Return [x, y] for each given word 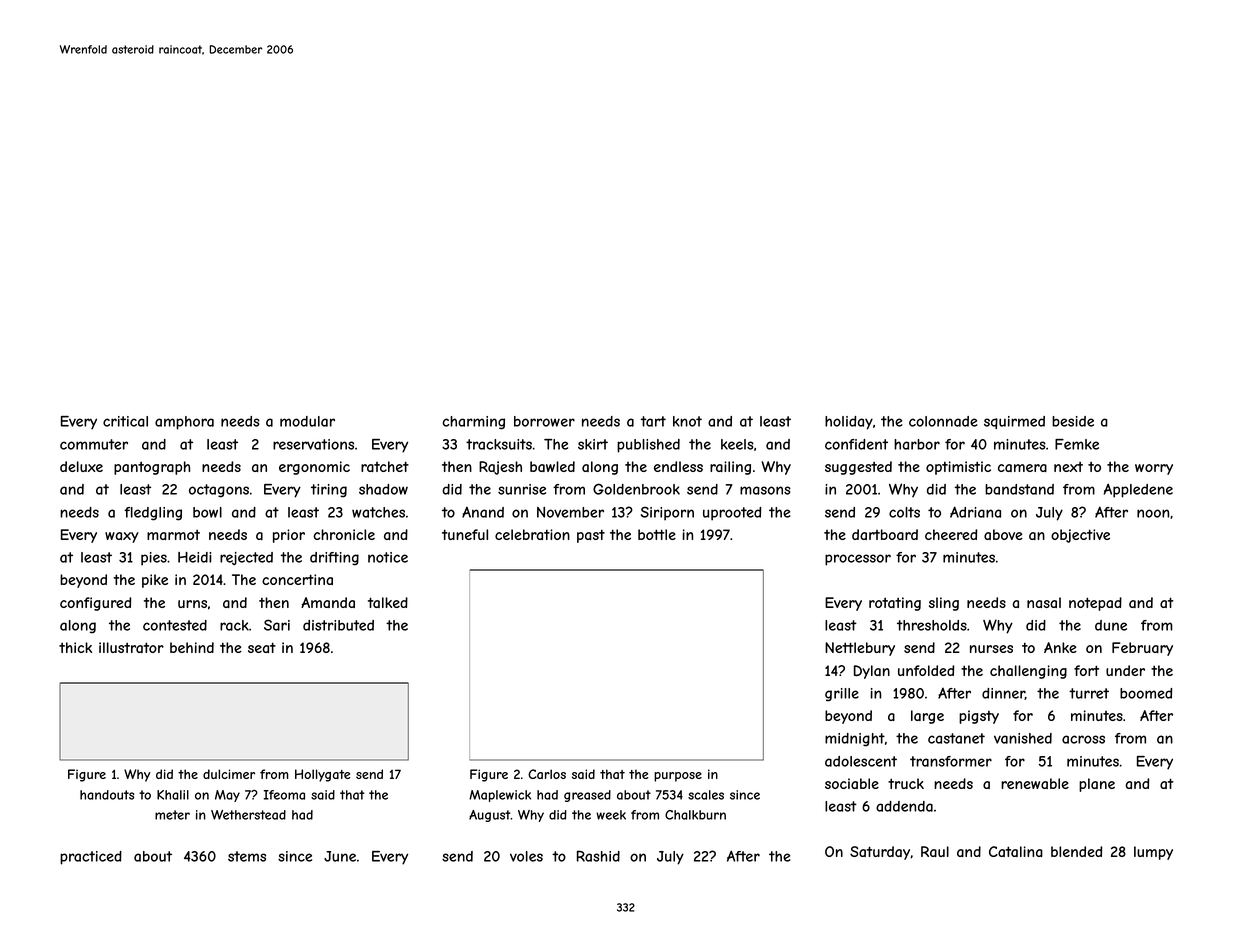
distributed [338, 625]
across [1083, 739]
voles [526, 856]
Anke [1060, 647]
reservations [313, 444]
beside [1073, 421]
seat [262, 647]
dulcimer [229, 774]
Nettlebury [860, 649]
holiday [849, 423]
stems [247, 856]
